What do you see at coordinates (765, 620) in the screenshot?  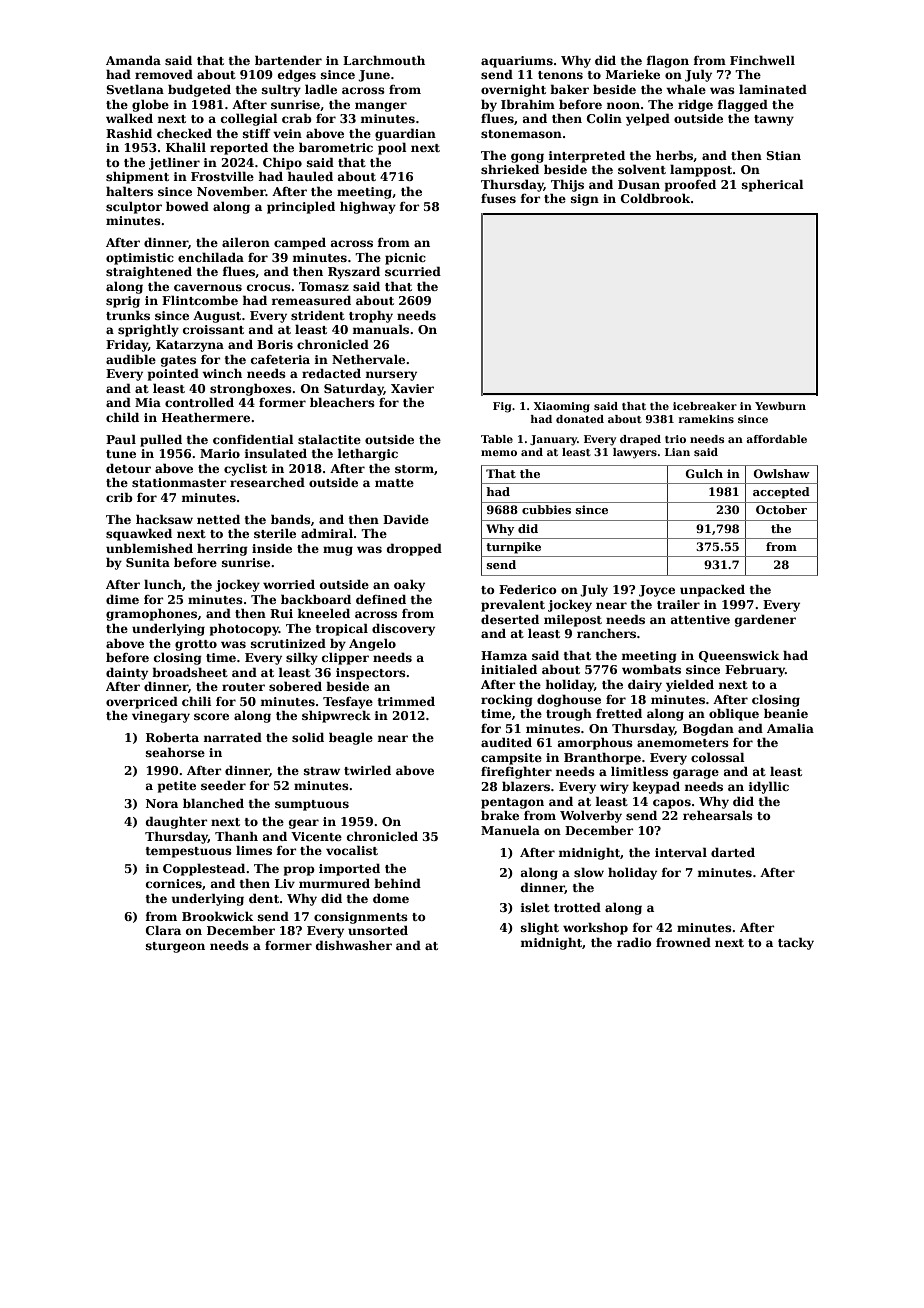 I see `gardener` at bounding box center [765, 620].
